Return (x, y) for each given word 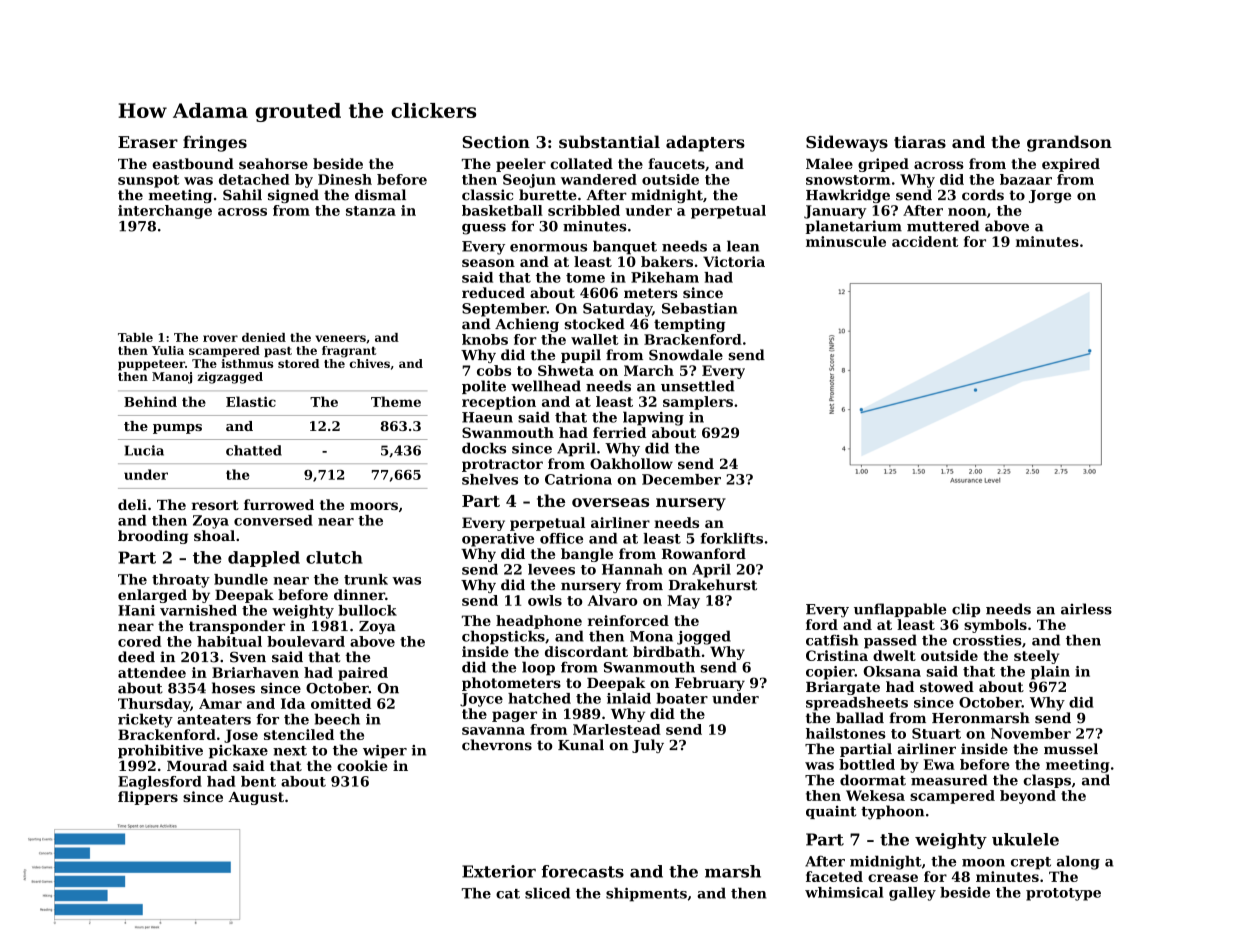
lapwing (653, 418)
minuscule (846, 241)
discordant (586, 651)
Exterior (499, 871)
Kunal (581, 745)
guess (484, 229)
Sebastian (699, 308)
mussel (1071, 749)
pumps (177, 429)
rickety (145, 720)
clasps (1047, 781)
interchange (165, 212)
